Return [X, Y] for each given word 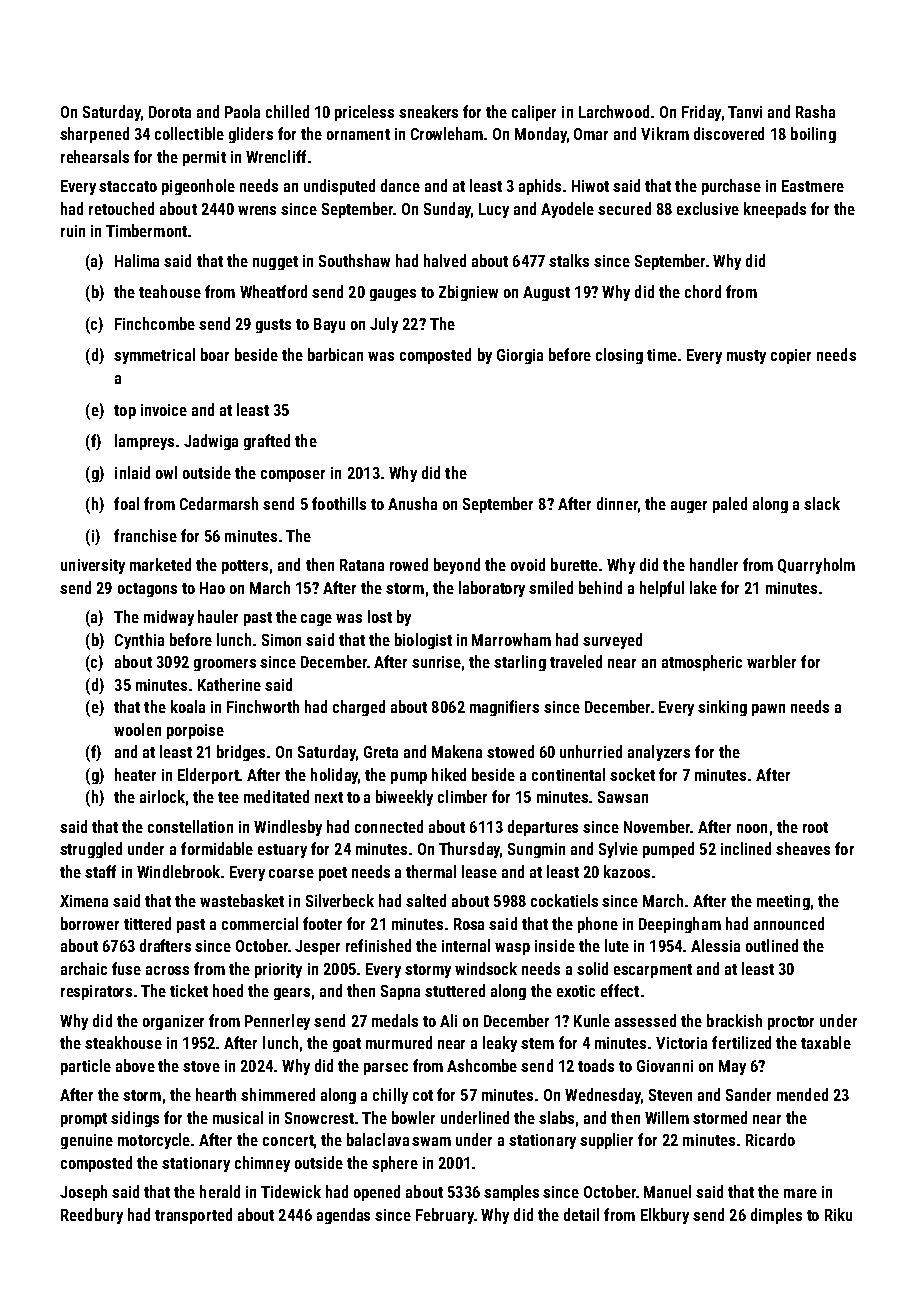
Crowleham [447, 133]
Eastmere [813, 186]
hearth [216, 1094]
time [662, 355]
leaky [500, 1044]
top [125, 412]
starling [520, 663]
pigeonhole [198, 187]
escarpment [653, 971]
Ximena [84, 901]
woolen [137, 729]
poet [333, 874]
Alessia [715, 945]
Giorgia [520, 356]
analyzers [659, 753]
